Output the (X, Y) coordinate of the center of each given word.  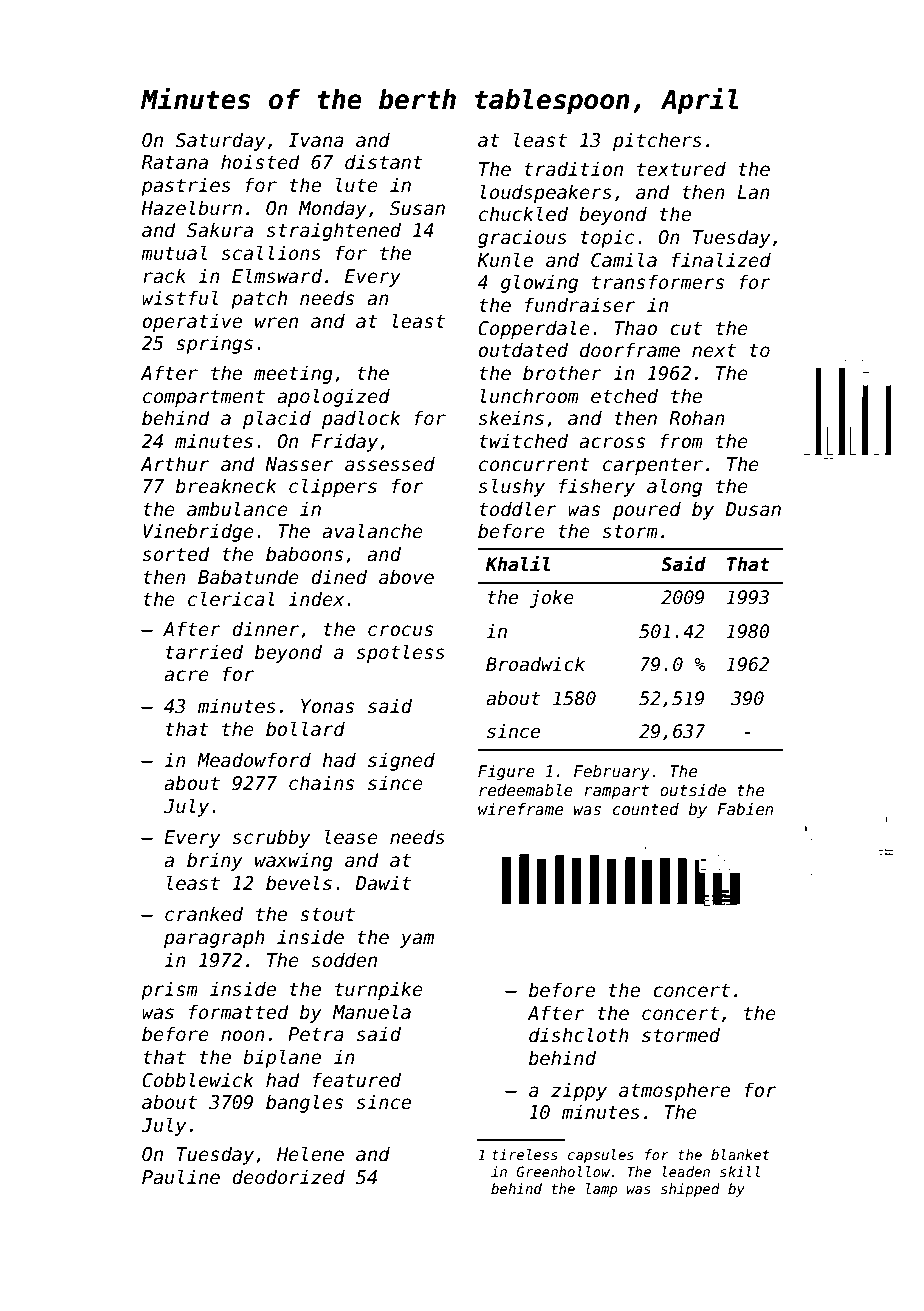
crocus (400, 631)
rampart (616, 792)
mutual (174, 253)
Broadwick (535, 664)
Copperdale (534, 329)
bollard (305, 729)
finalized (721, 260)
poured (647, 510)
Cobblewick (198, 1080)
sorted (176, 554)
